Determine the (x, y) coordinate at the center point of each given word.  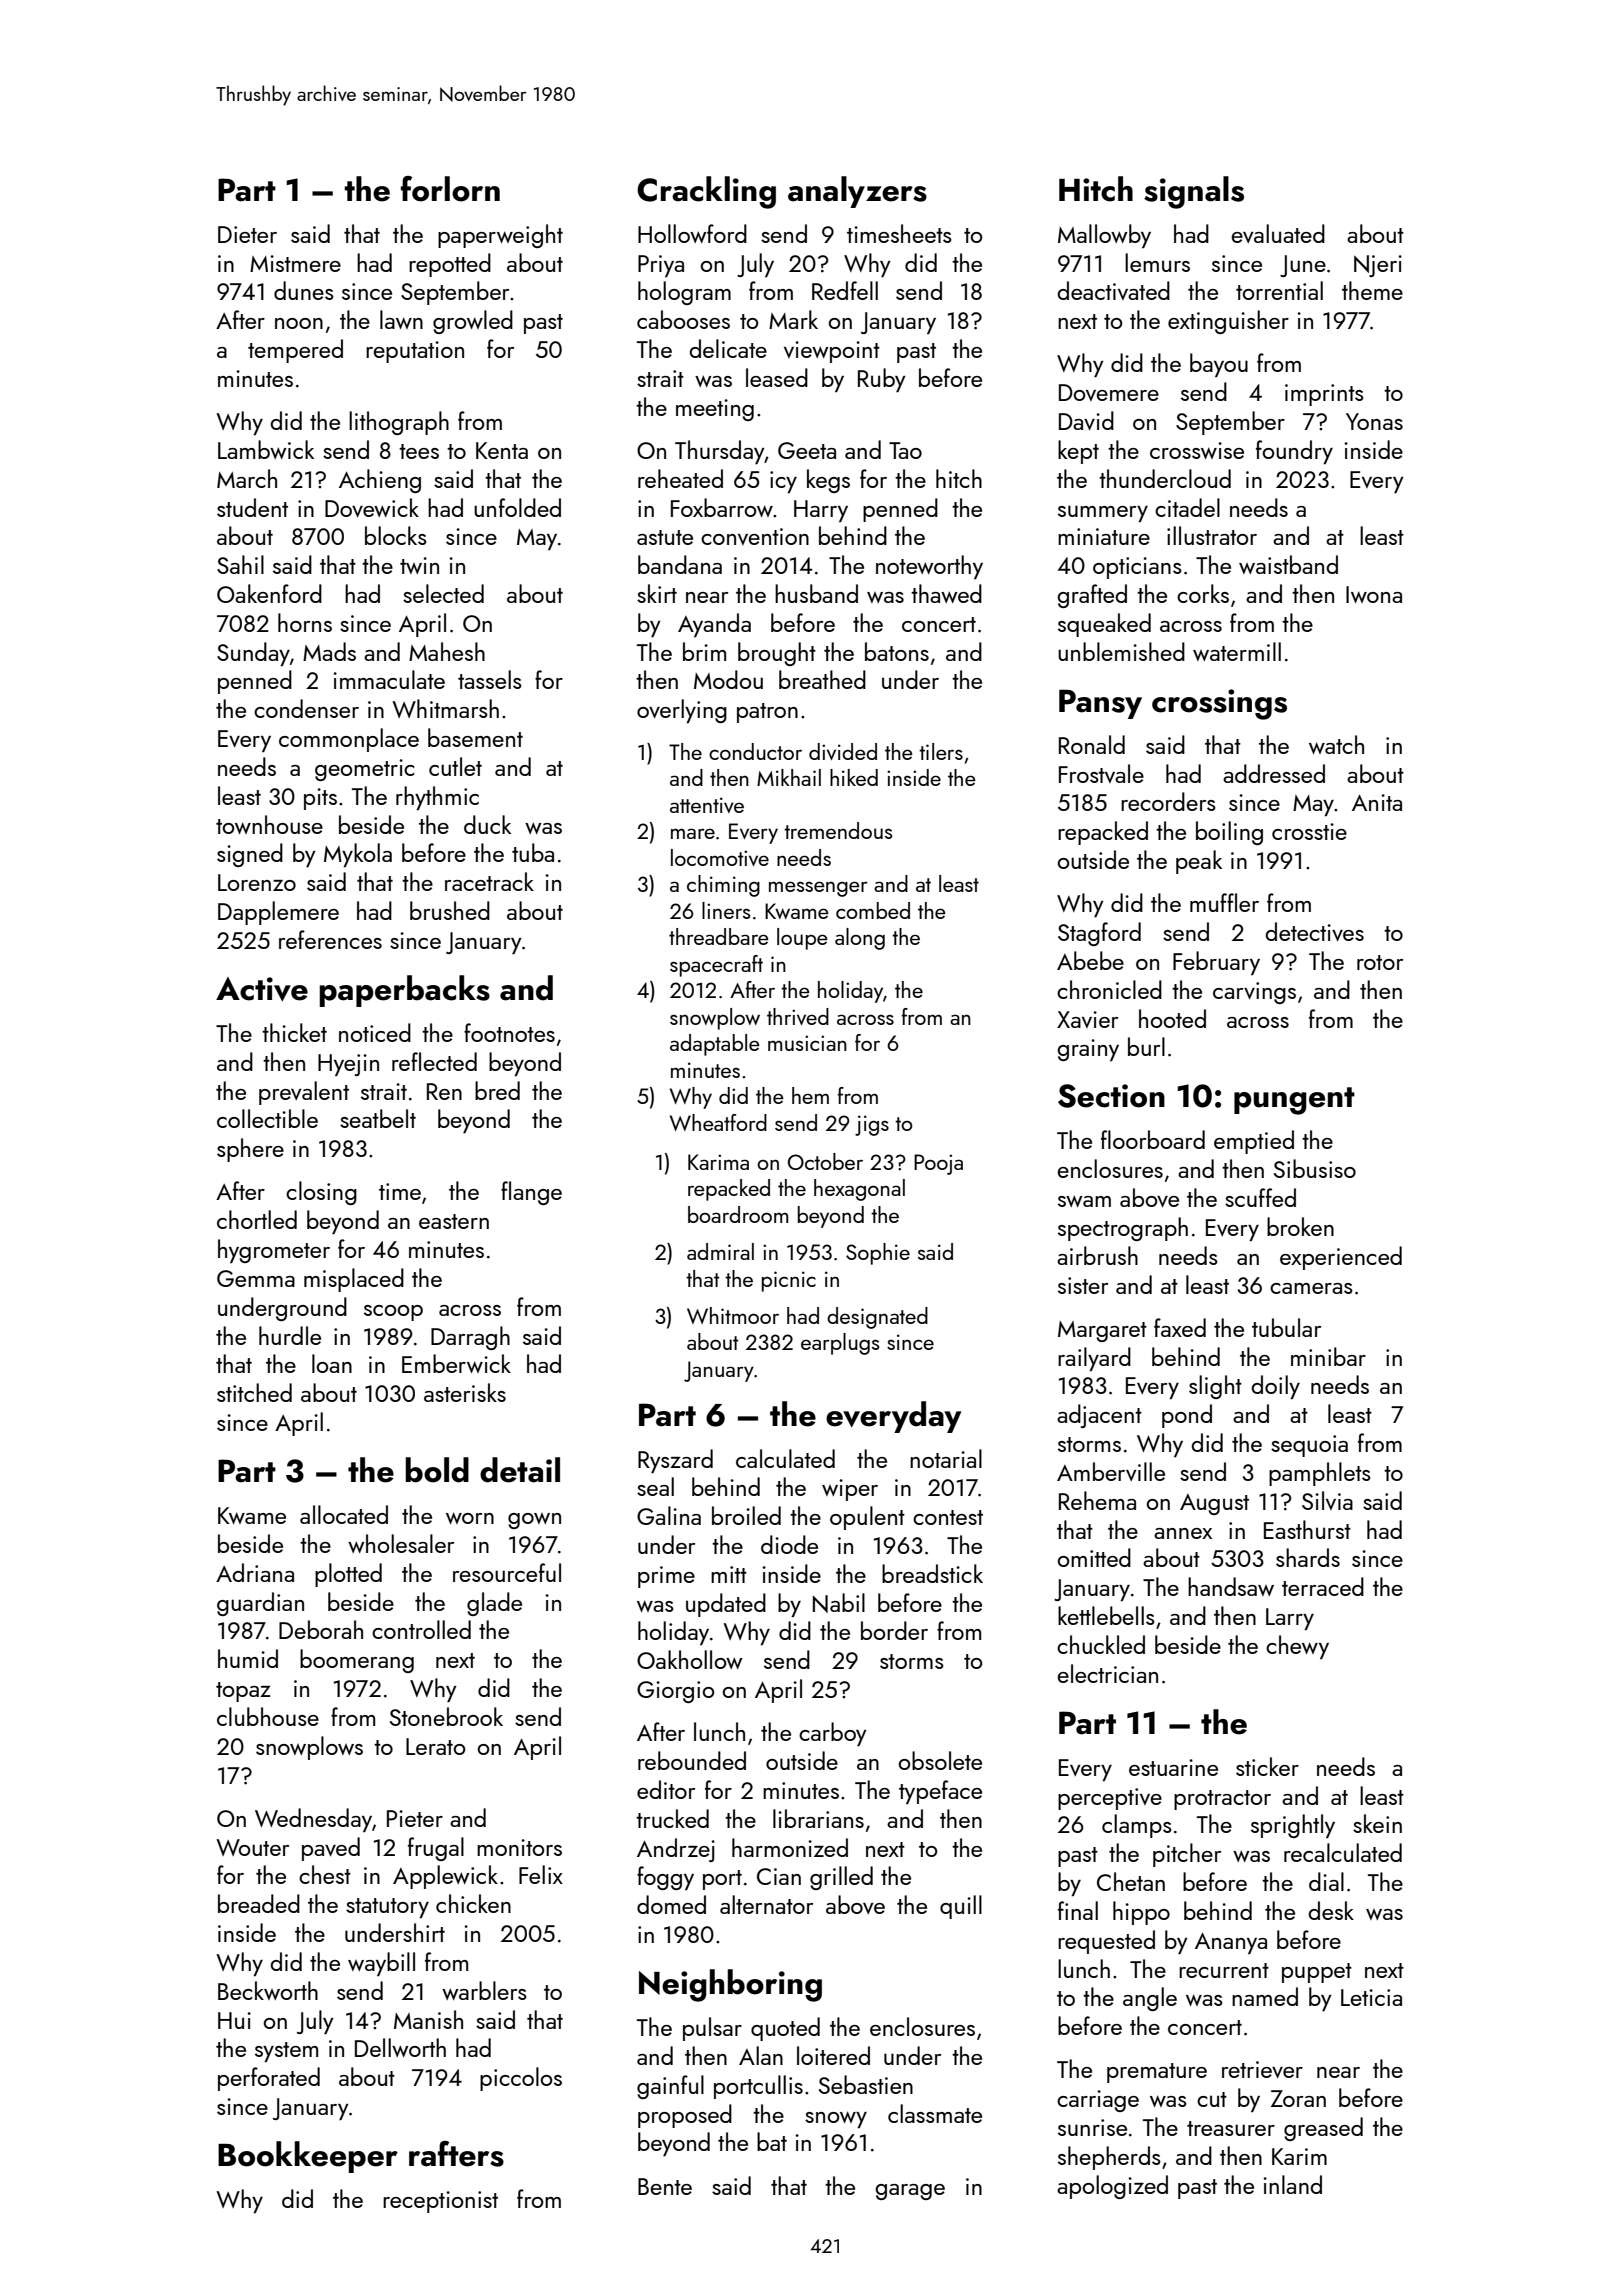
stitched (254, 1392)
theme (1372, 290)
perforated (269, 2079)
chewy (1297, 1647)
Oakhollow (690, 1659)
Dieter (247, 234)
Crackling (706, 192)
